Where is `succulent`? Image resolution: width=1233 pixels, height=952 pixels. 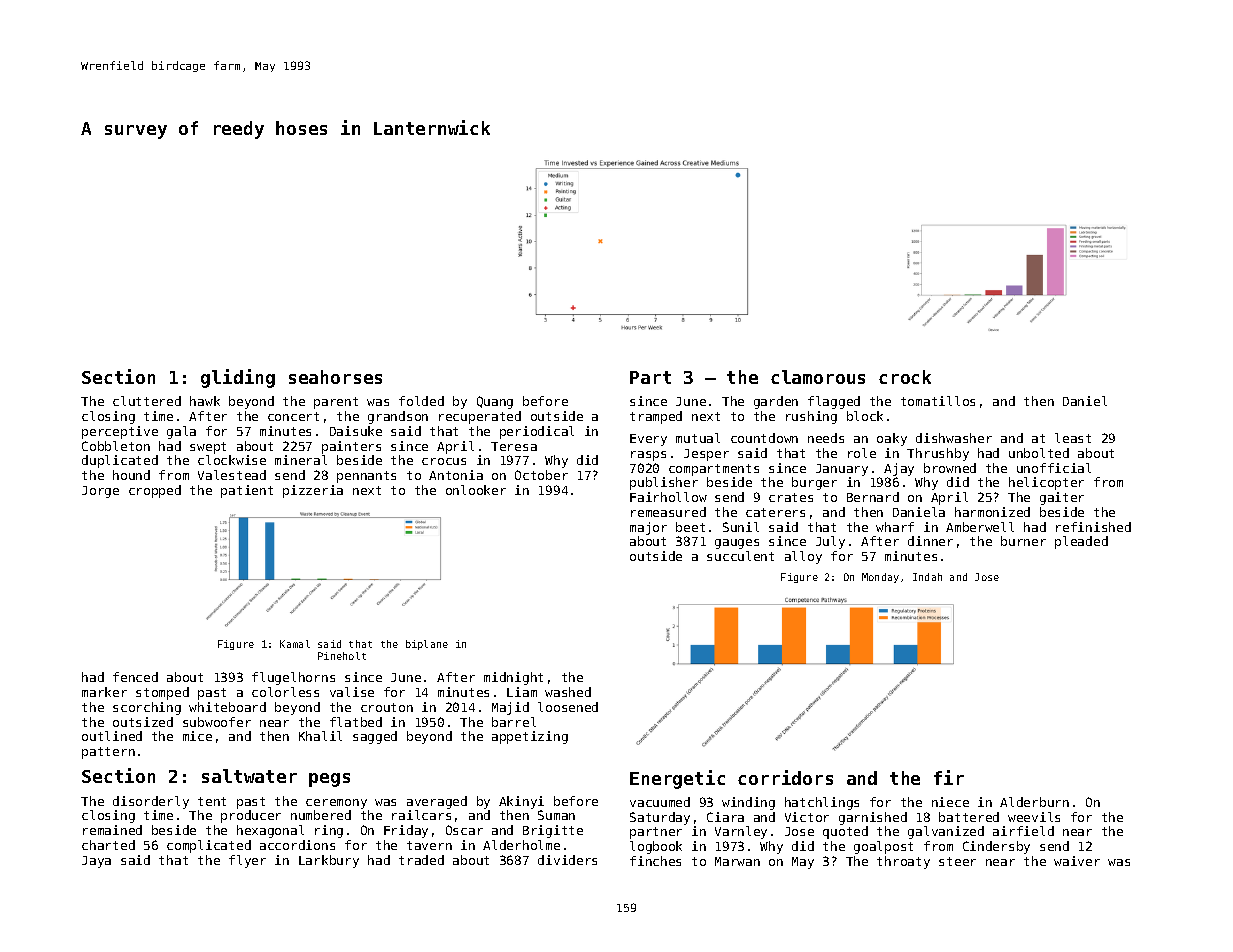 succulent is located at coordinates (740, 556).
